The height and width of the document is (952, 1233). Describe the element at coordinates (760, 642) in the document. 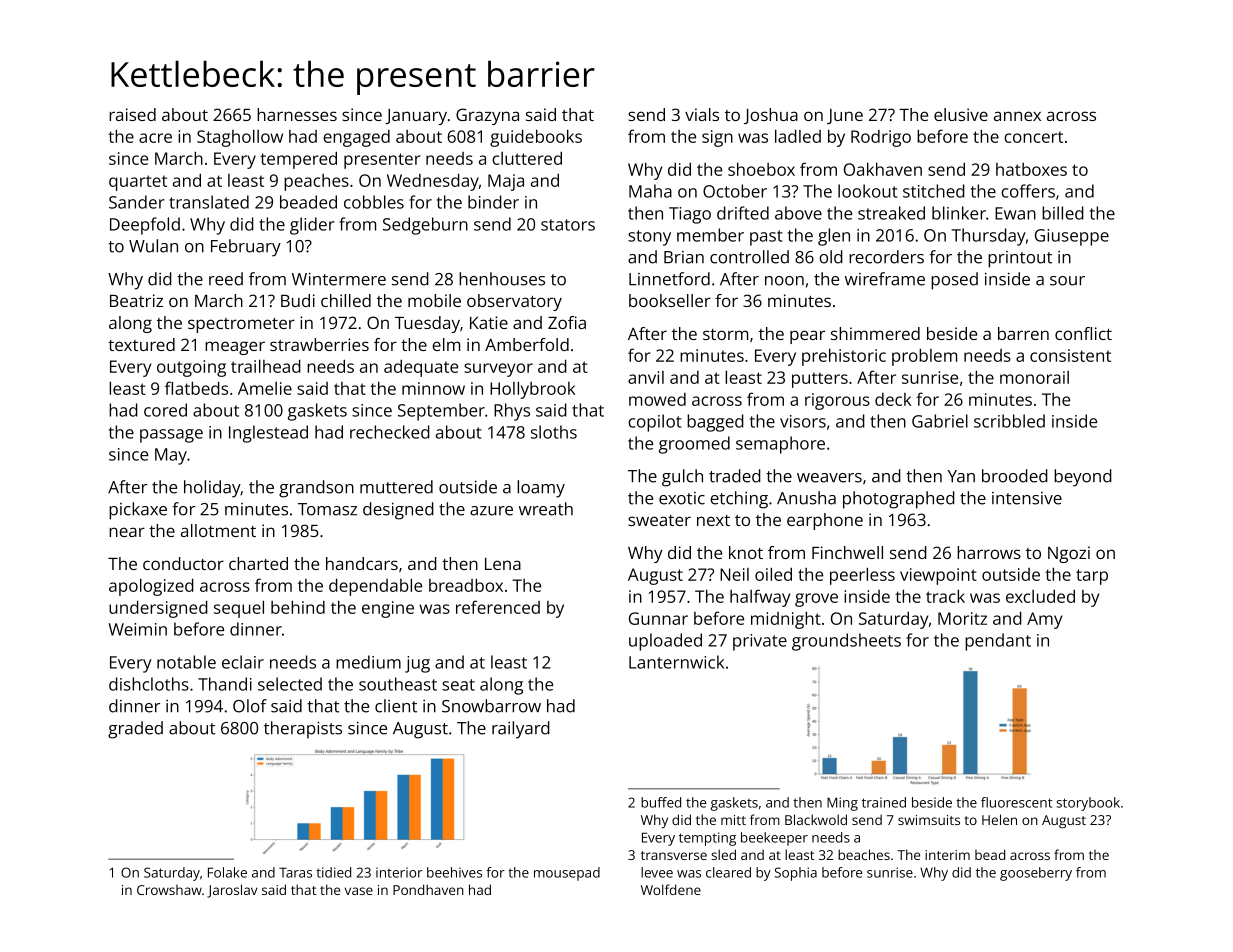

I see `private` at that location.
